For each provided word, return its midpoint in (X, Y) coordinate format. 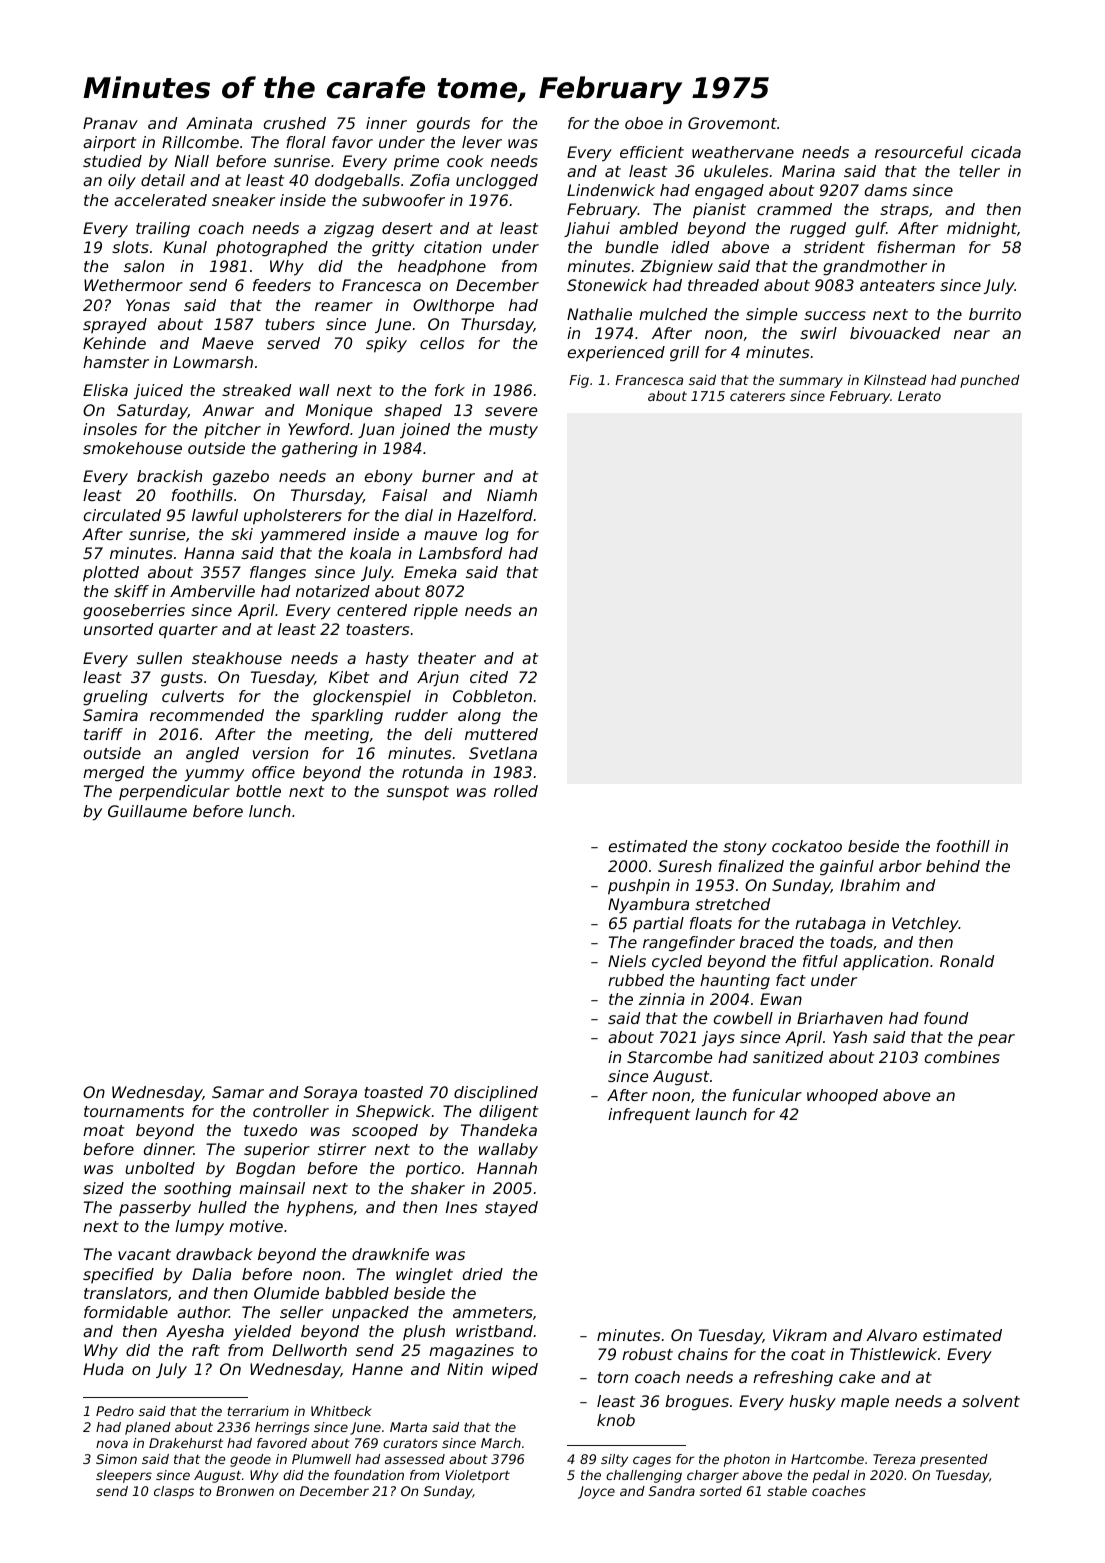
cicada (996, 152)
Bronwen (245, 1491)
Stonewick (607, 285)
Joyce (596, 1492)
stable (787, 1491)
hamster (116, 362)
